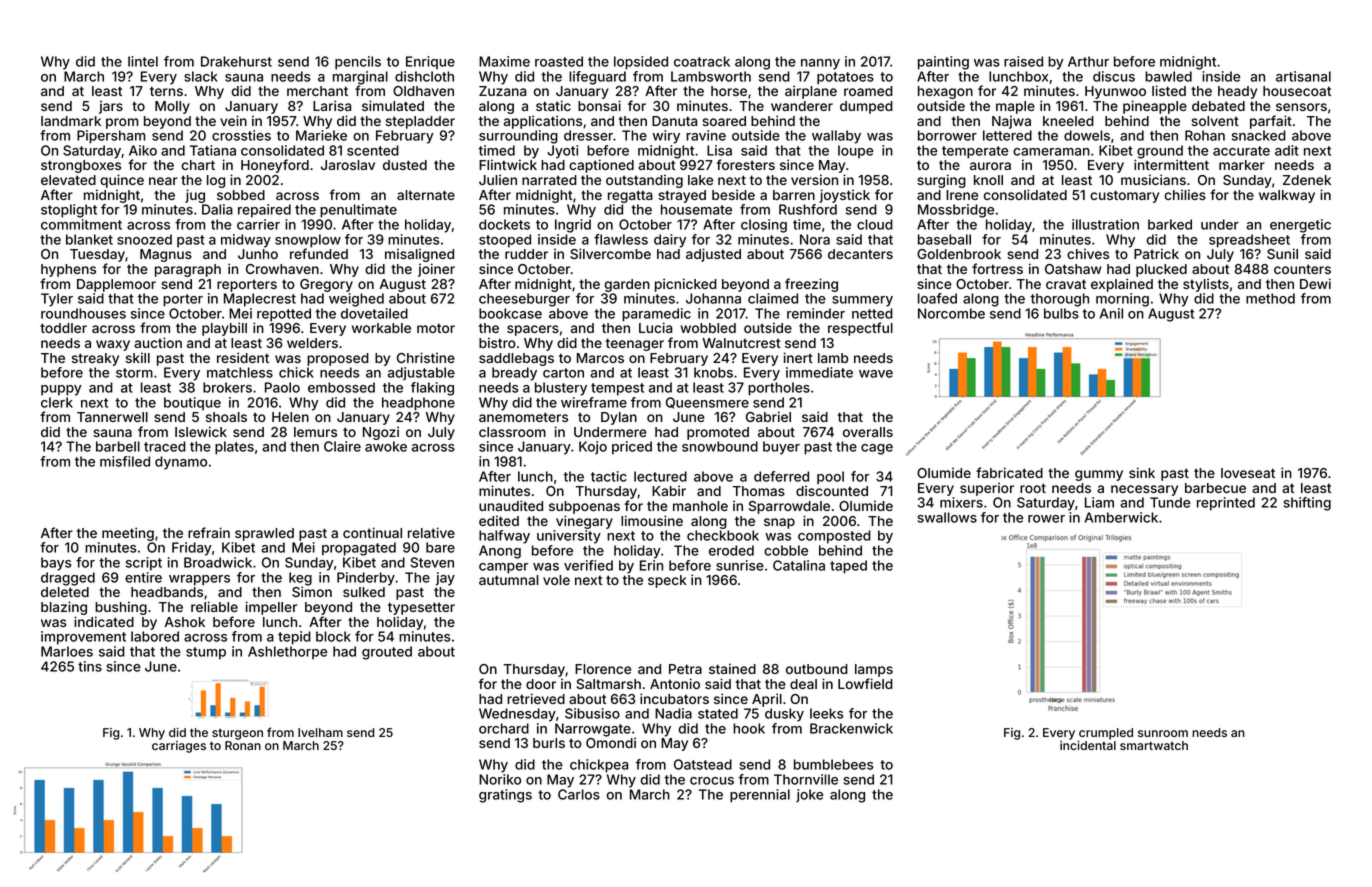  Describe the element at coordinates (627, 285) in the screenshot. I see `garden` at that location.
